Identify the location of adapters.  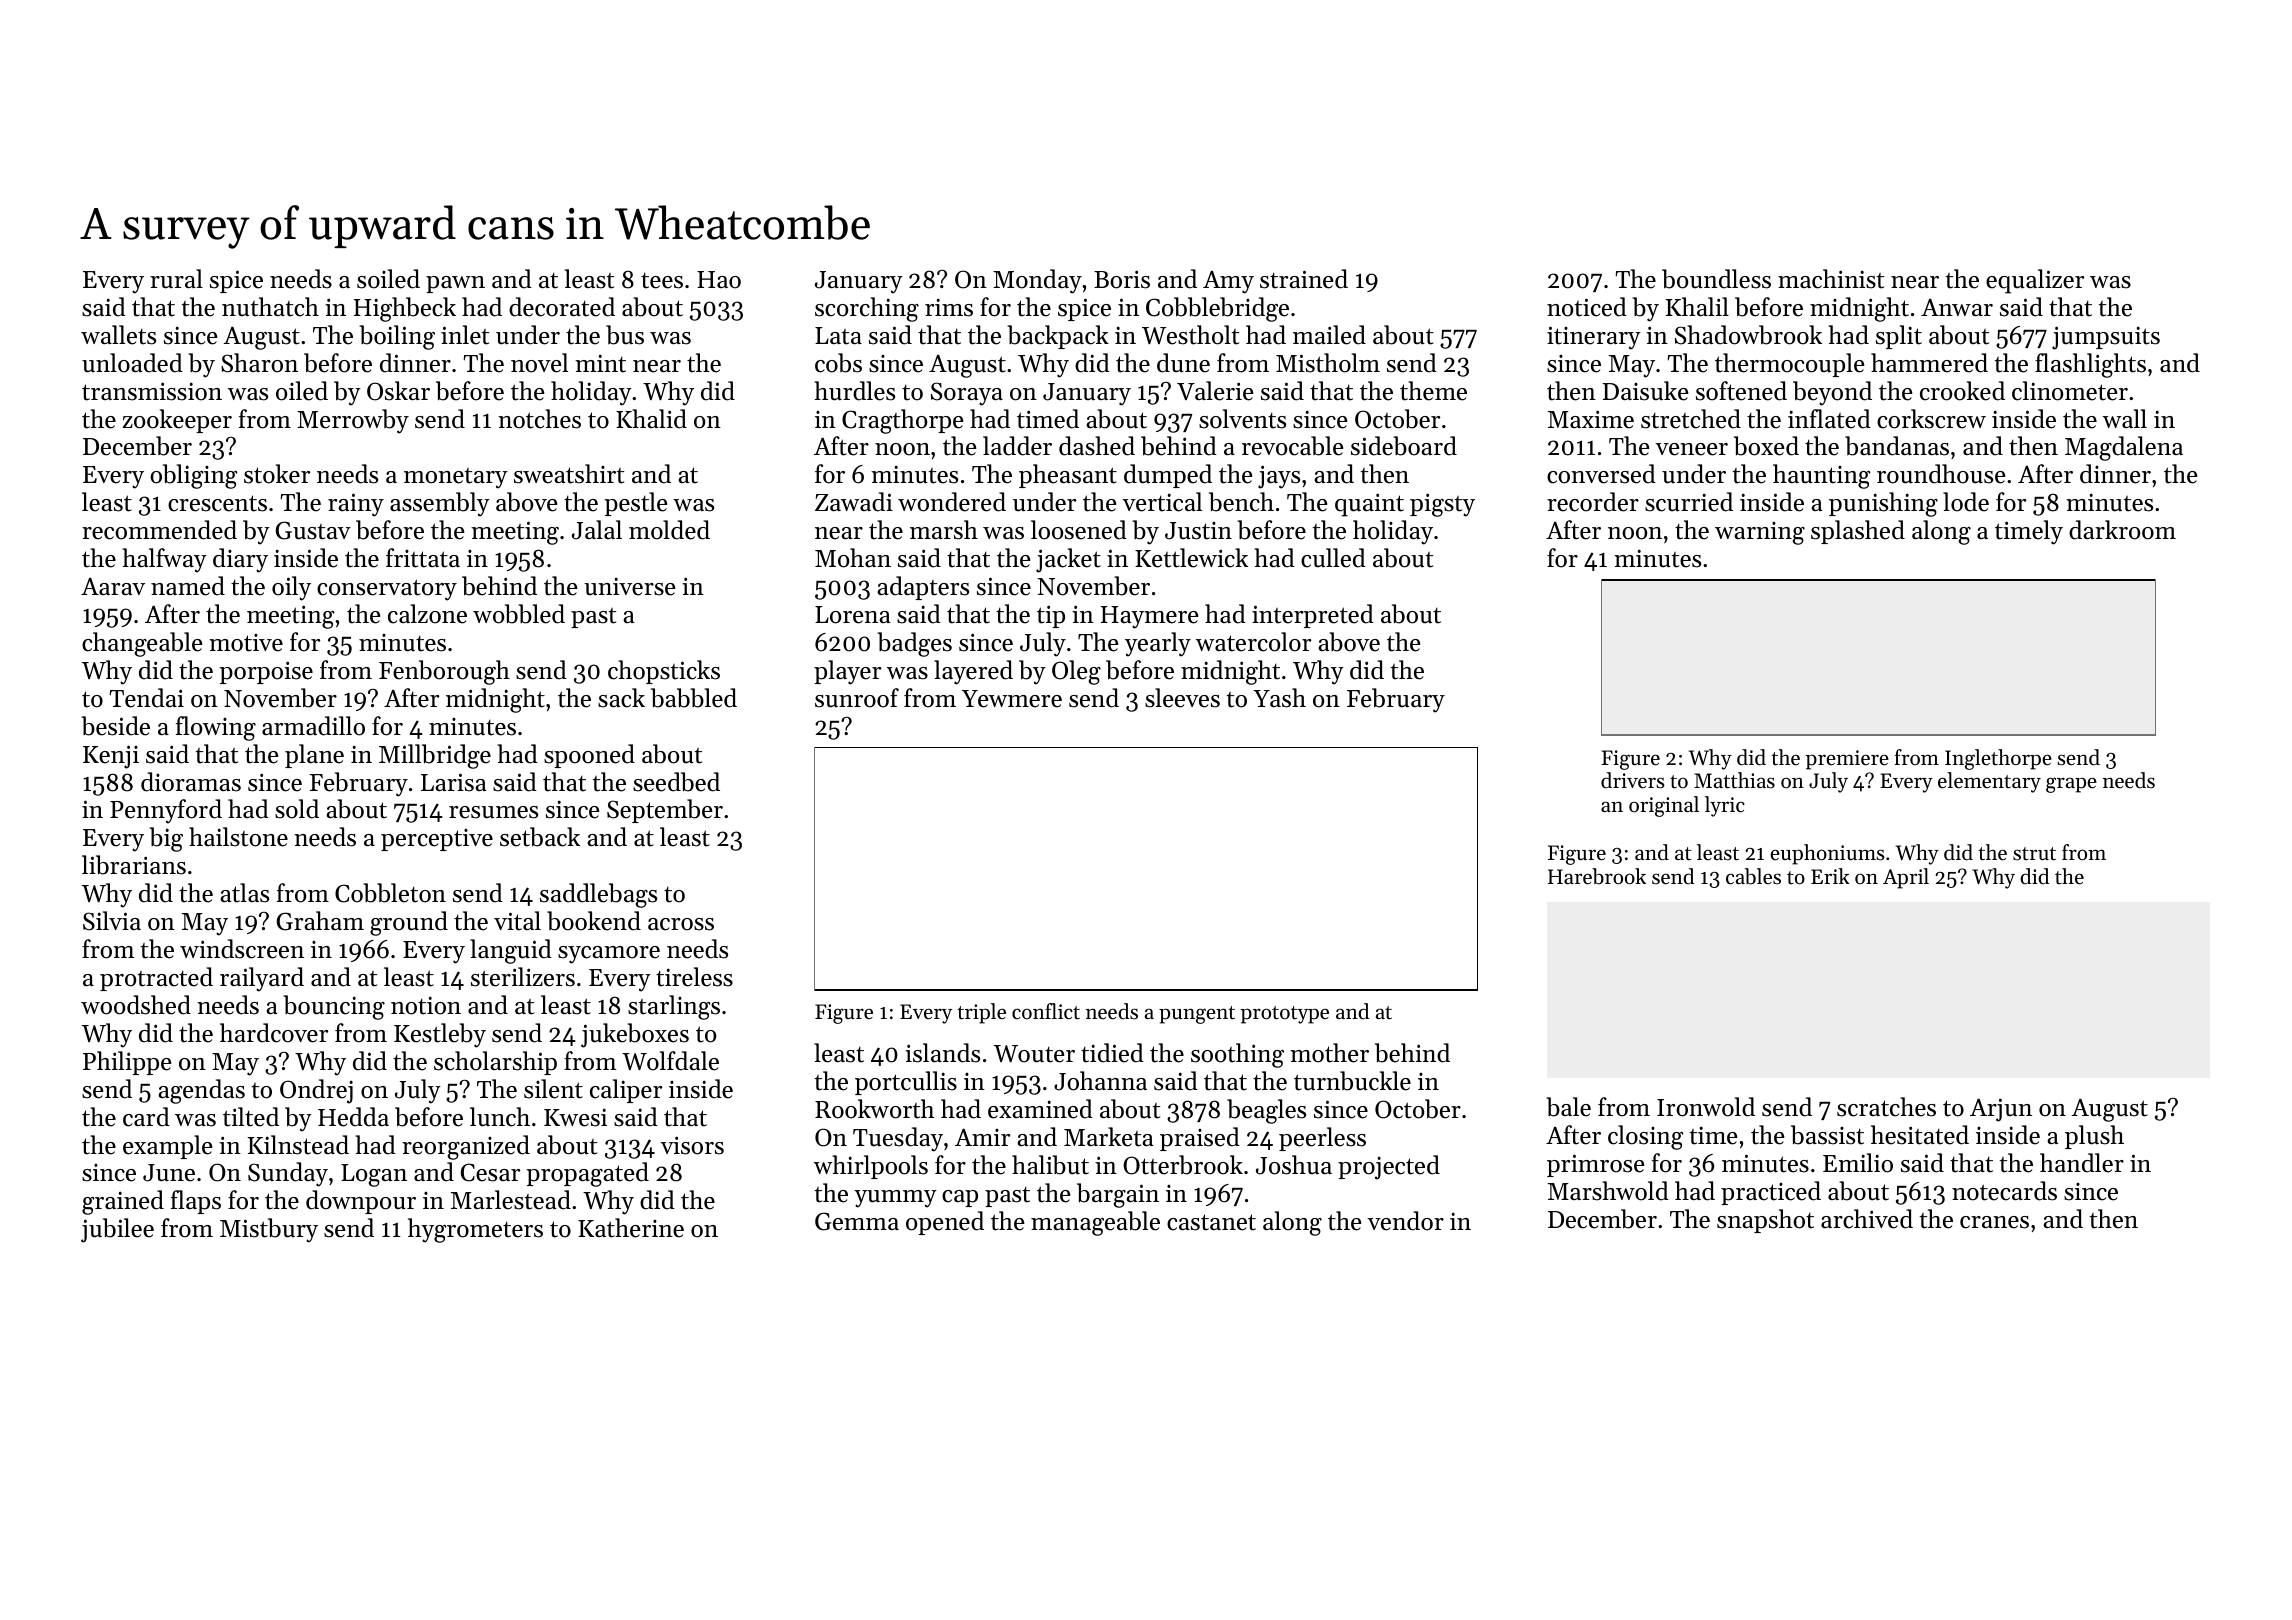
(923, 588).
